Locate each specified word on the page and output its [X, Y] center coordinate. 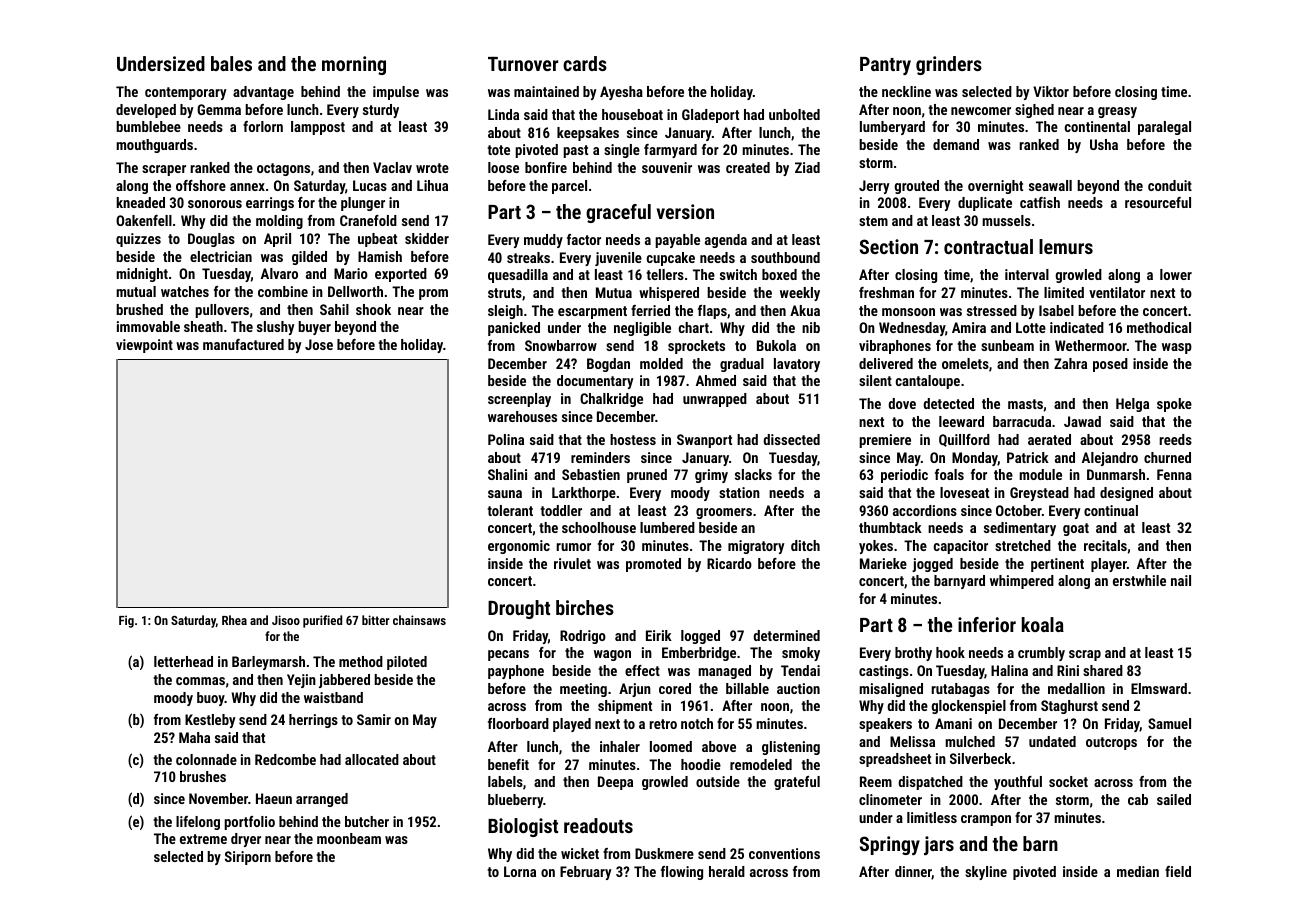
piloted [407, 663]
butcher [367, 821]
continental [1097, 126]
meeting [583, 690]
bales [231, 63]
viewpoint [144, 346]
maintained [546, 91]
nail [1181, 580]
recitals [1105, 545]
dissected [791, 439]
